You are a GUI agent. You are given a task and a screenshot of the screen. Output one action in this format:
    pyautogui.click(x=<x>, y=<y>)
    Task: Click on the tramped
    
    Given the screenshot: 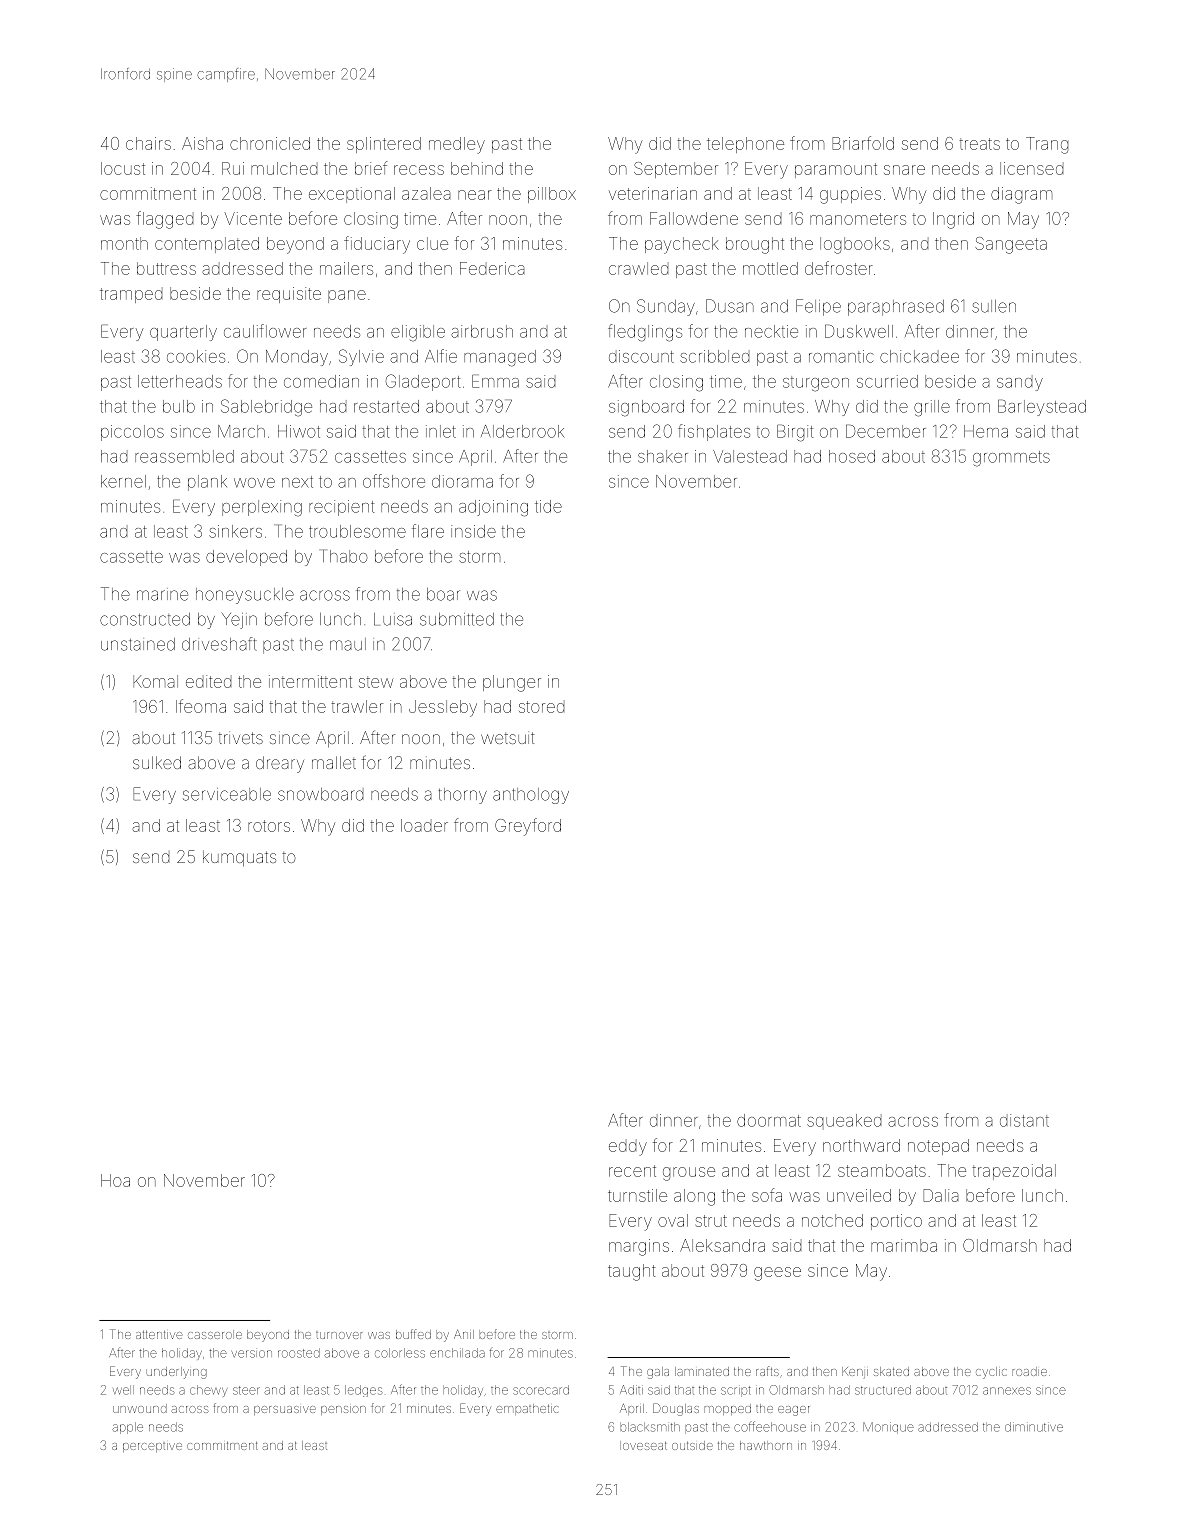 What is the action you would take?
    pyautogui.click(x=131, y=295)
